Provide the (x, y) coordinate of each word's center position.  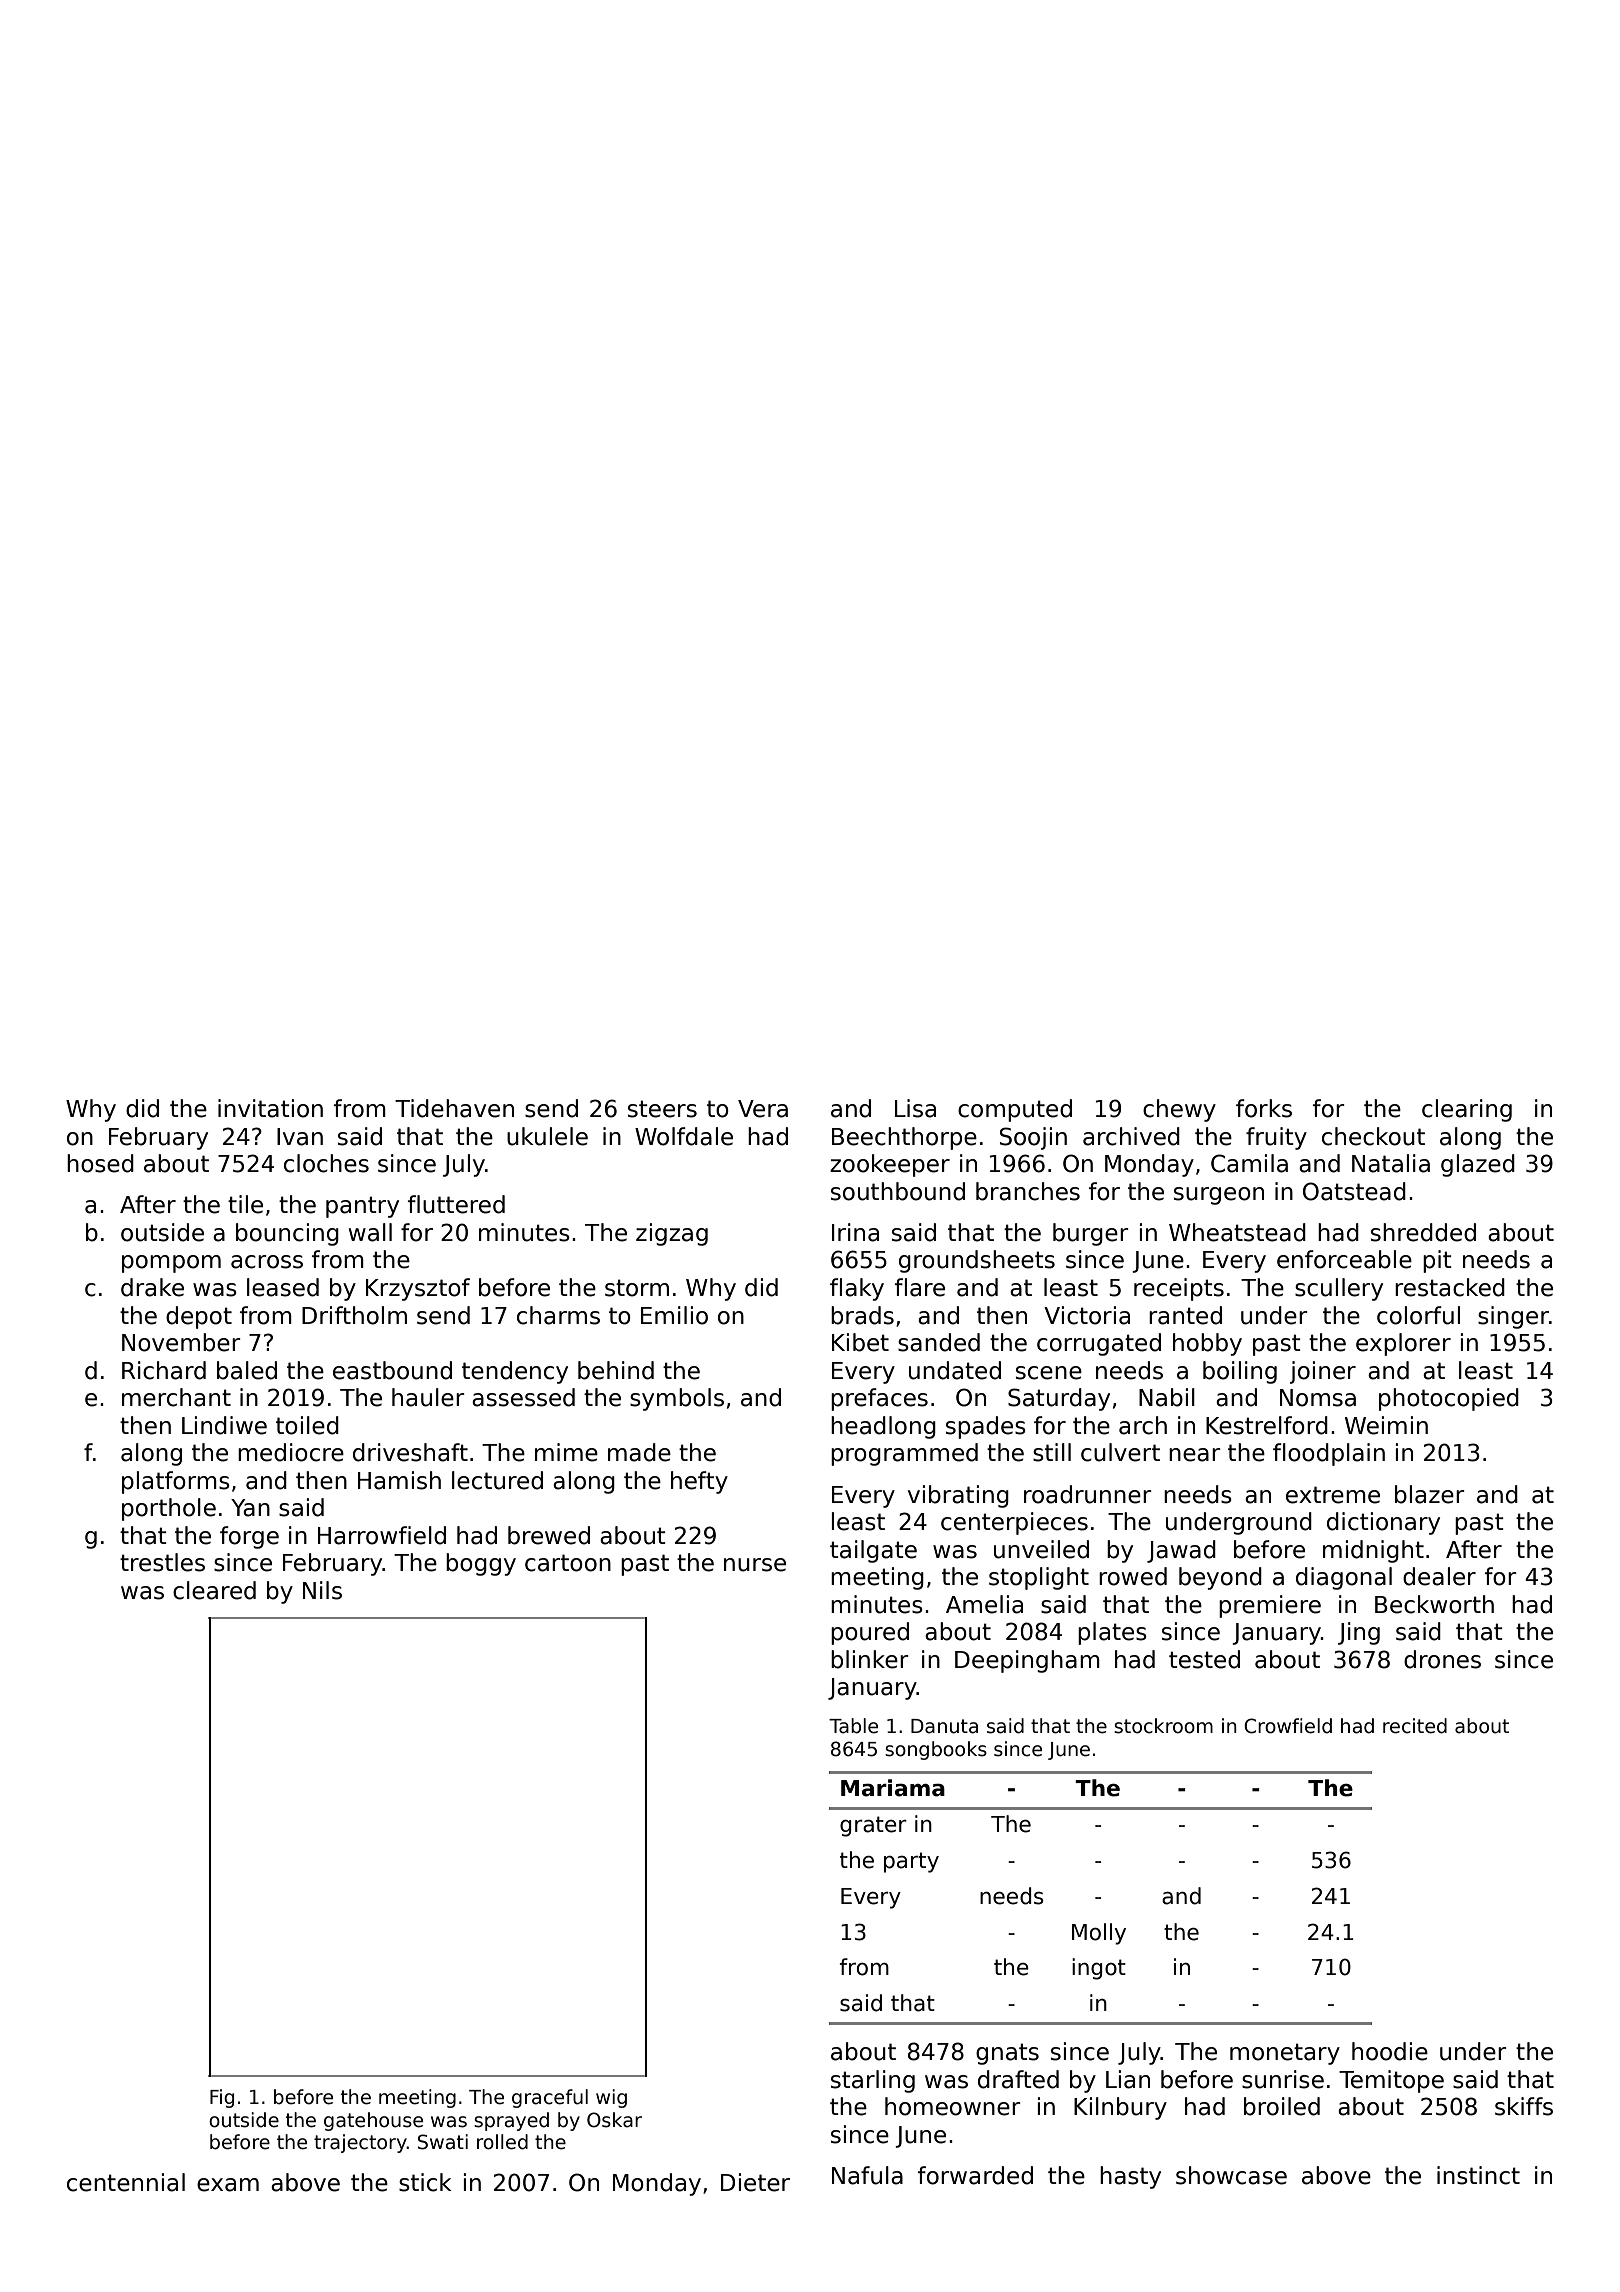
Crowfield (1288, 1726)
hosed (100, 1163)
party (911, 1862)
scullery (1339, 1289)
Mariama (893, 1788)
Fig (222, 2098)
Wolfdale (684, 1136)
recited (1415, 1726)
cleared (214, 1590)
